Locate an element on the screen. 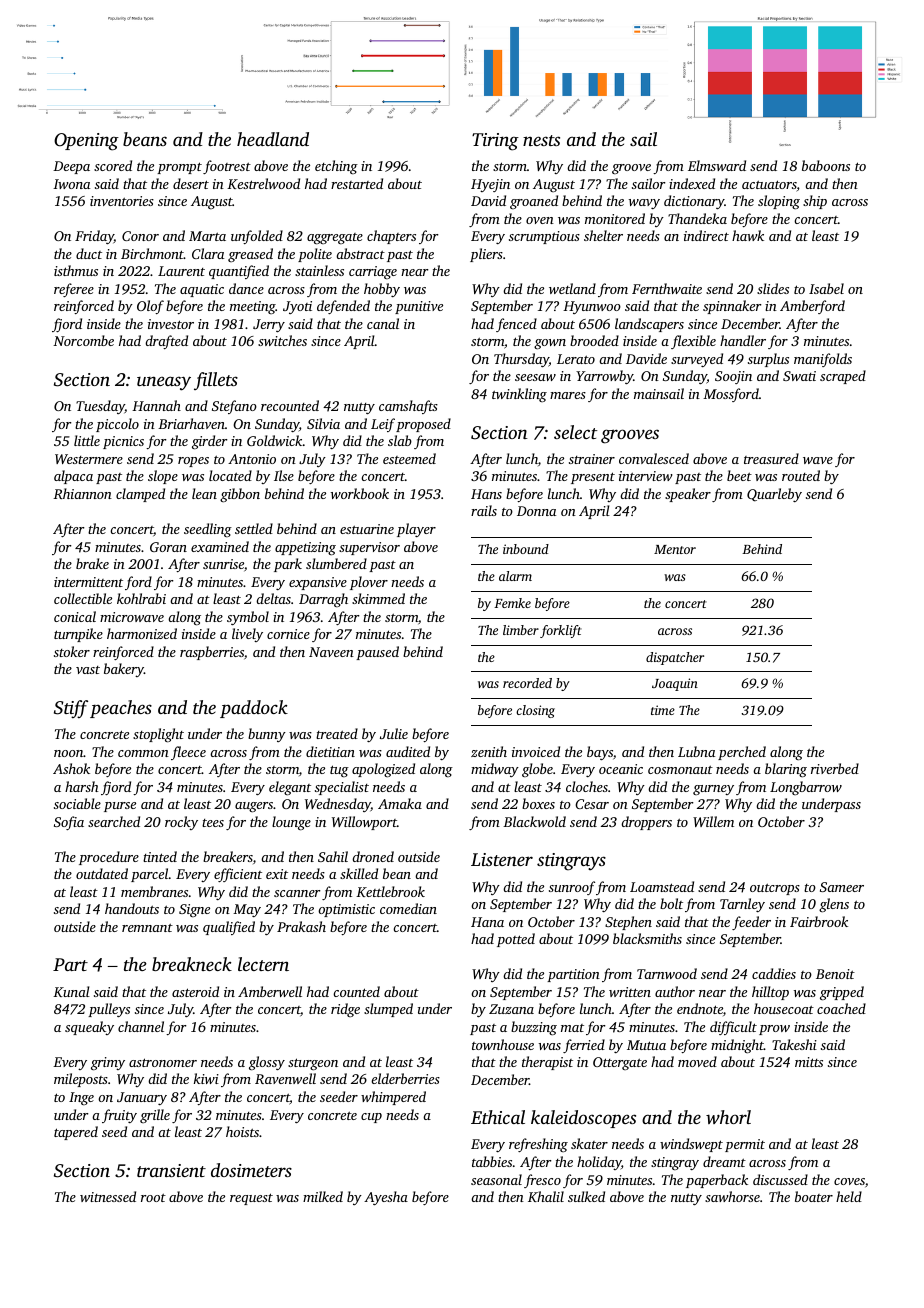 This screenshot has height=1308, width=924. skimmed is located at coordinates (378, 598).
